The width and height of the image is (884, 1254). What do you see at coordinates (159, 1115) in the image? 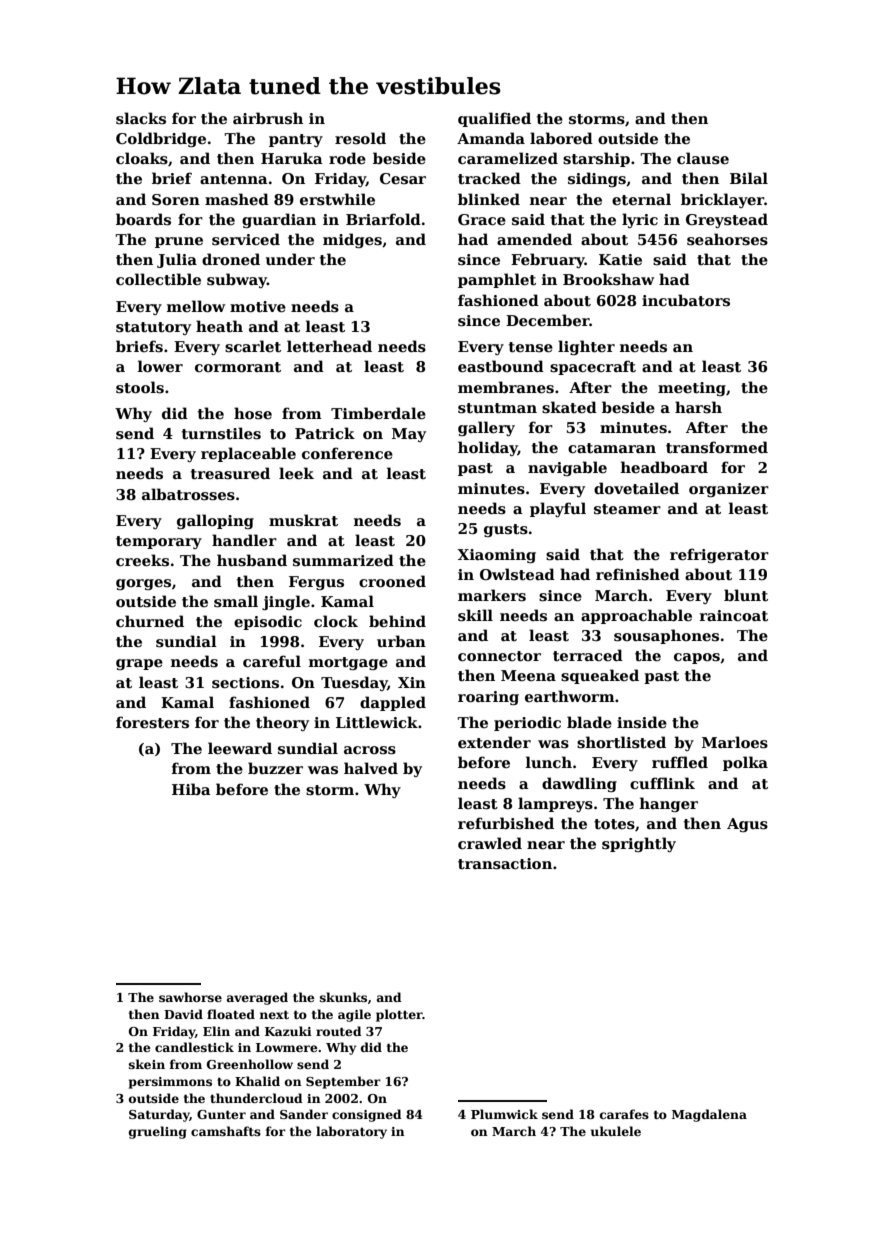
I see `Saturday` at bounding box center [159, 1115].
